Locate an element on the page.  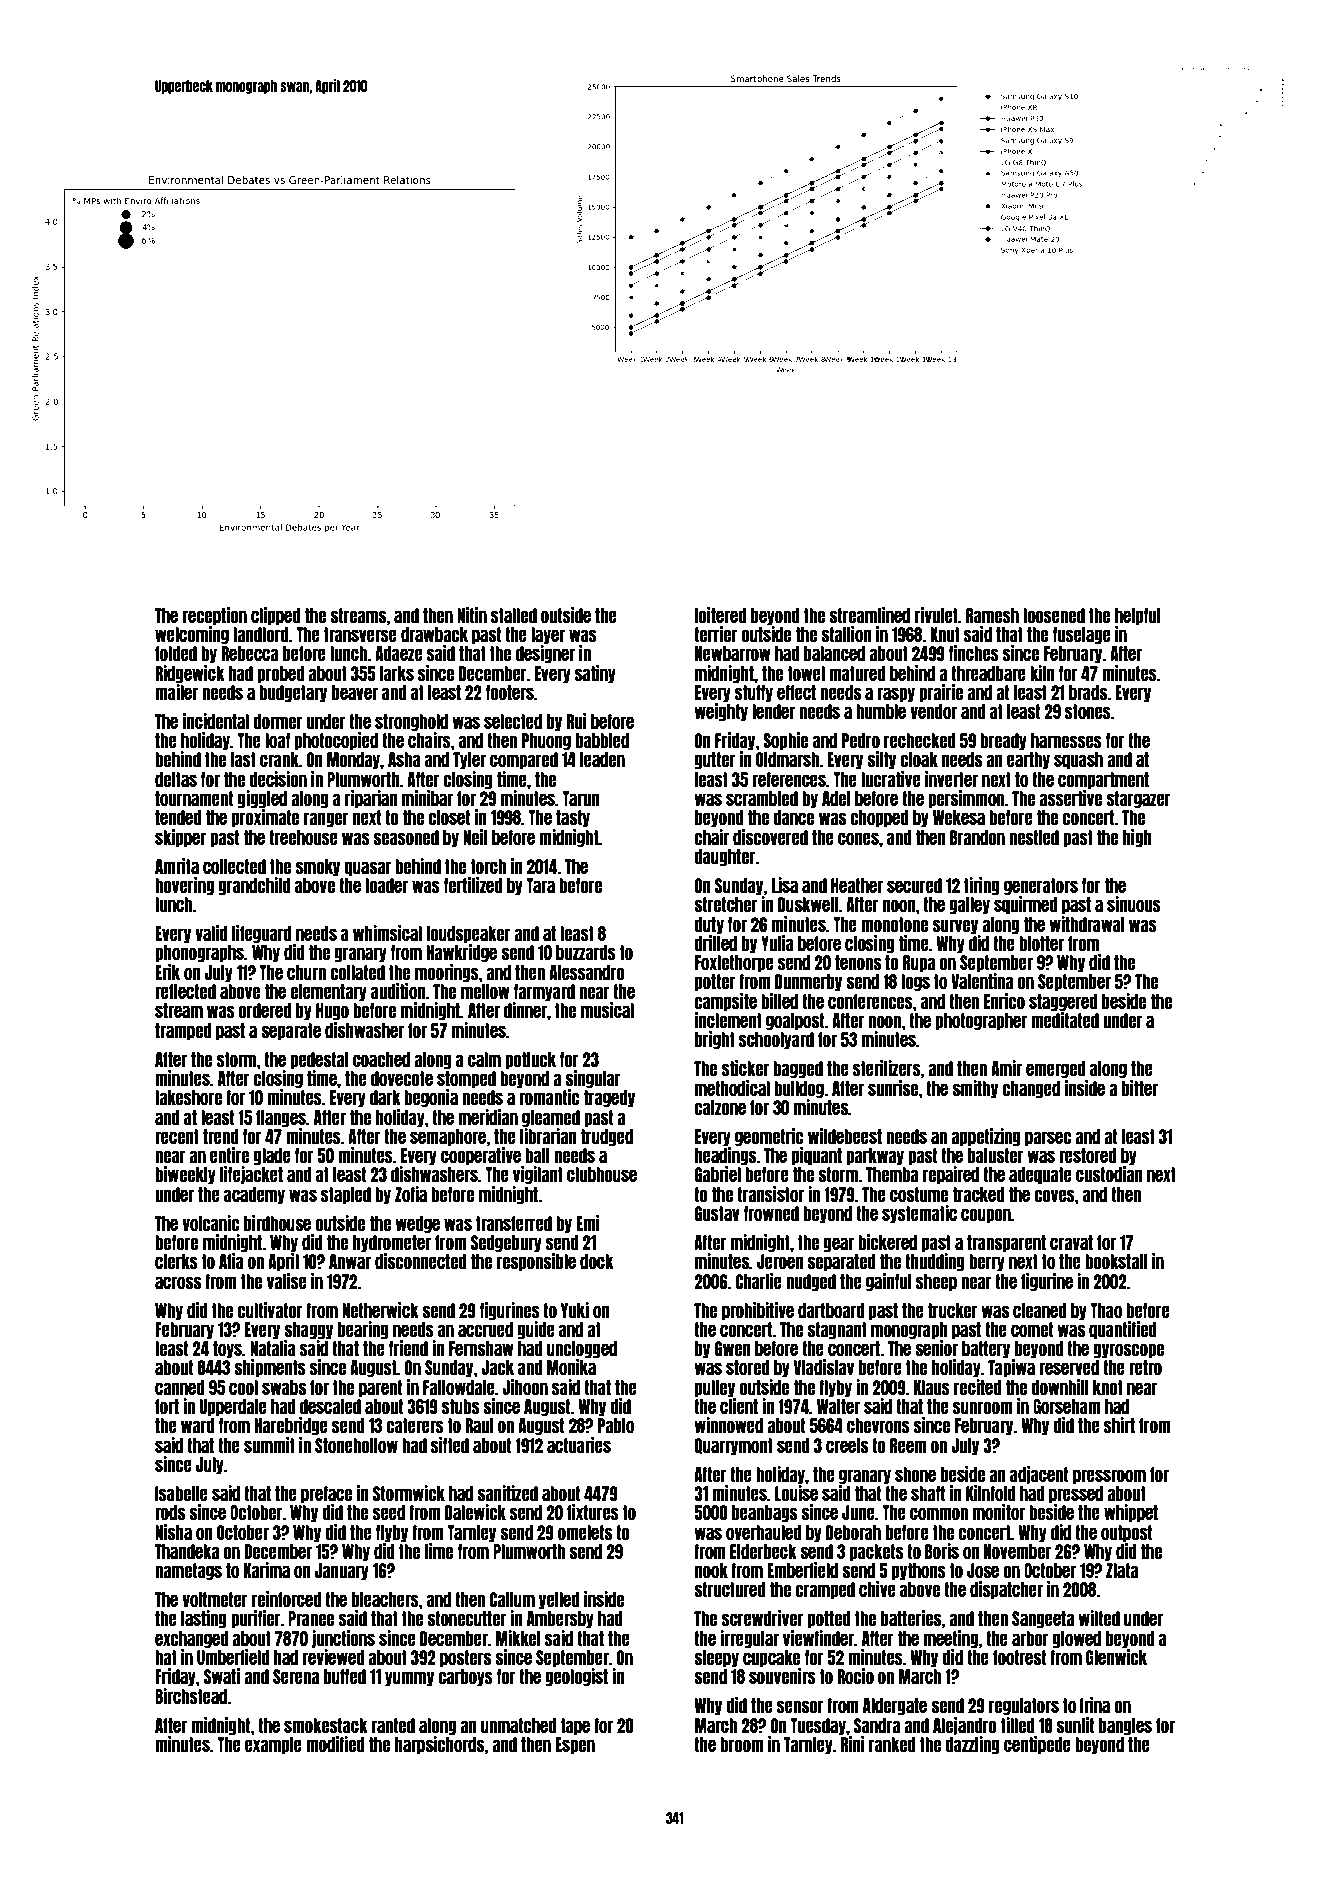
inverter is located at coordinates (951, 779).
